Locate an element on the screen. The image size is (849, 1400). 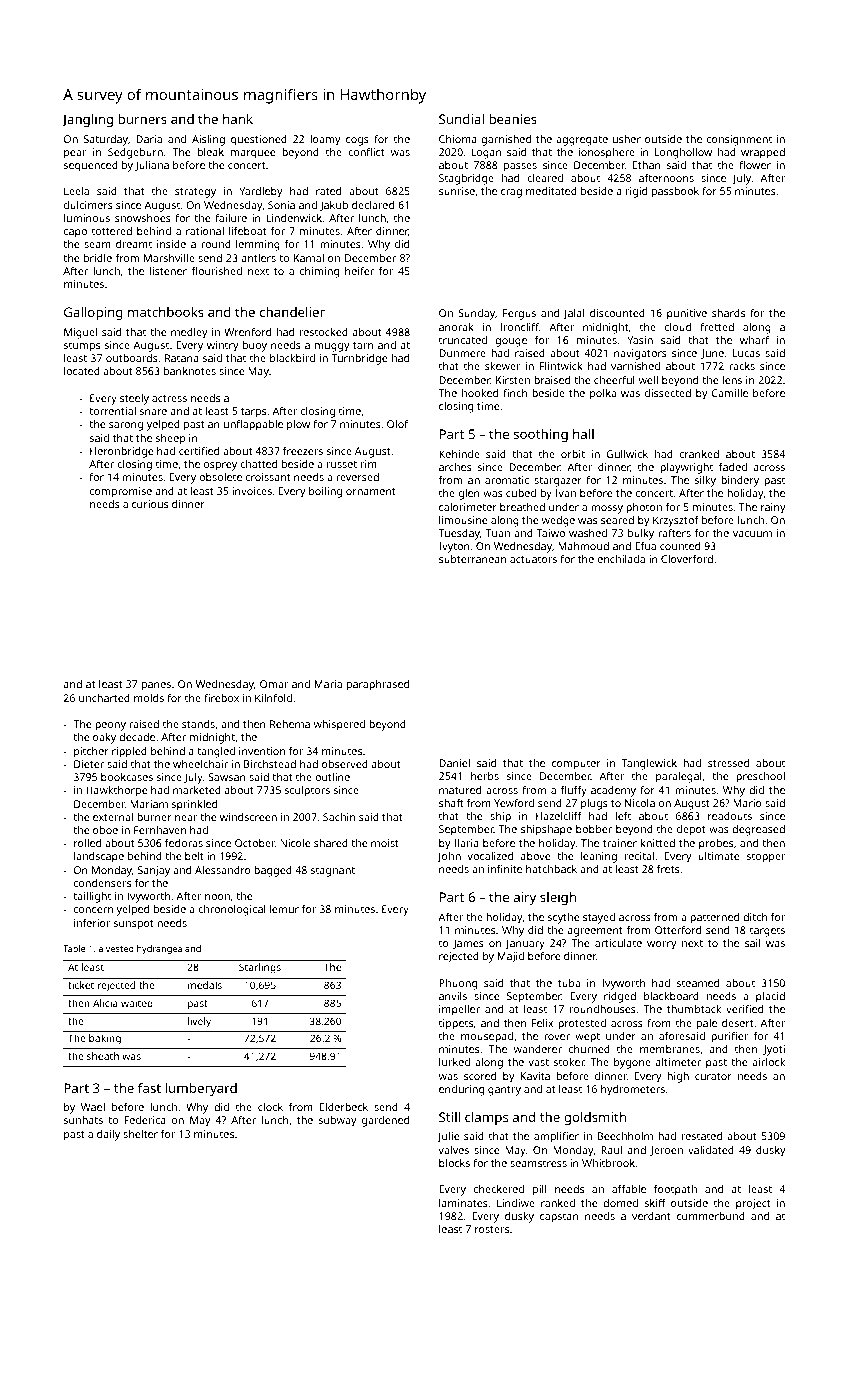
passes is located at coordinates (520, 167).
